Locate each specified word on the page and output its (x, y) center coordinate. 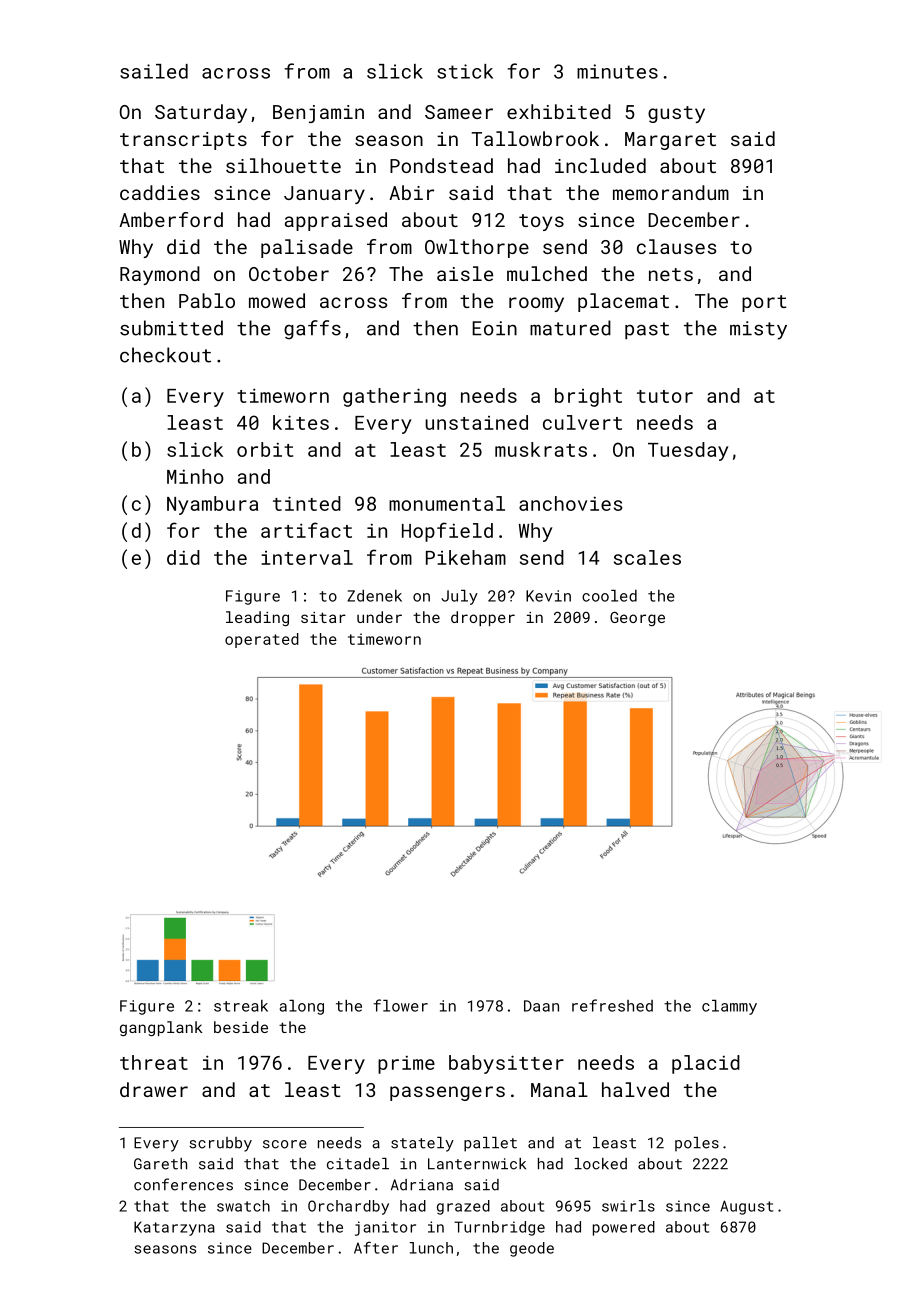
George (637, 618)
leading (257, 618)
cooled (609, 596)
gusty (676, 114)
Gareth (160, 1164)
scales (647, 557)
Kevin (548, 596)
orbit (265, 449)
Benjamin (318, 114)
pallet (490, 1144)
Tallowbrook (535, 138)
